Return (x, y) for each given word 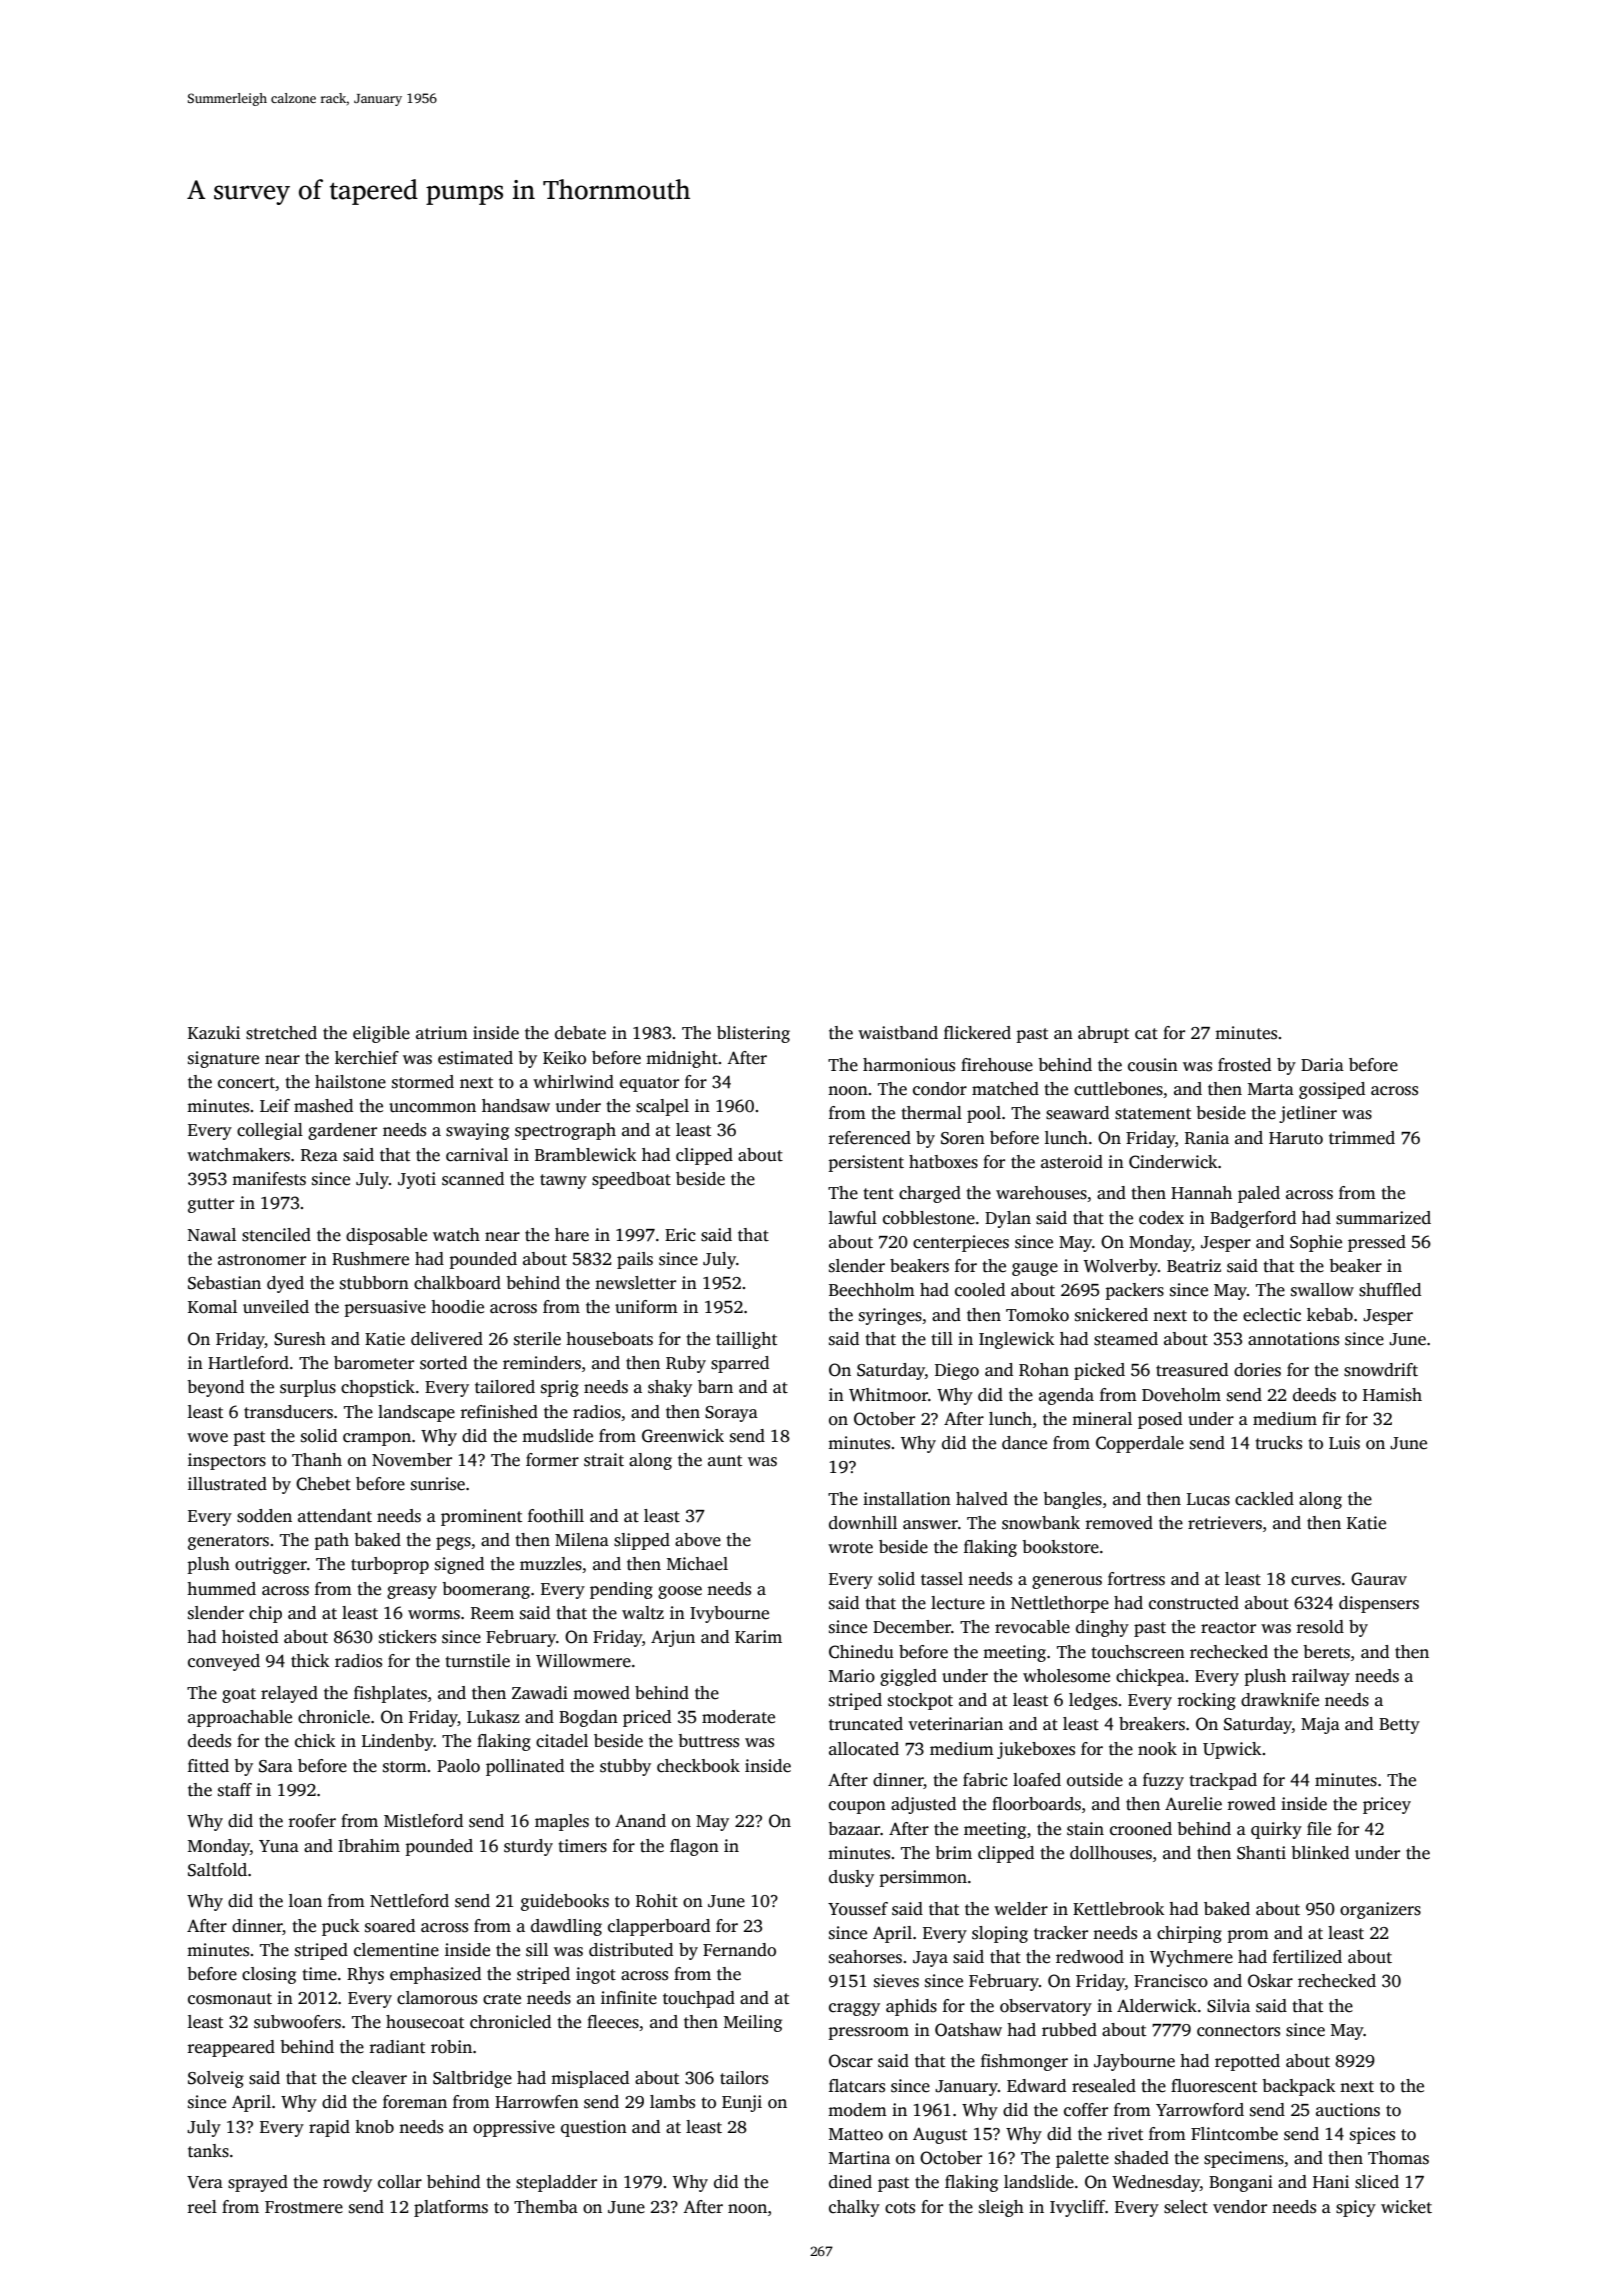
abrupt (1103, 1034)
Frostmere (304, 2207)
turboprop (390, 1565)
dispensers (1379, 1604)
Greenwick (683, 1436)
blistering (753, 1034)
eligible (381, 1034)
